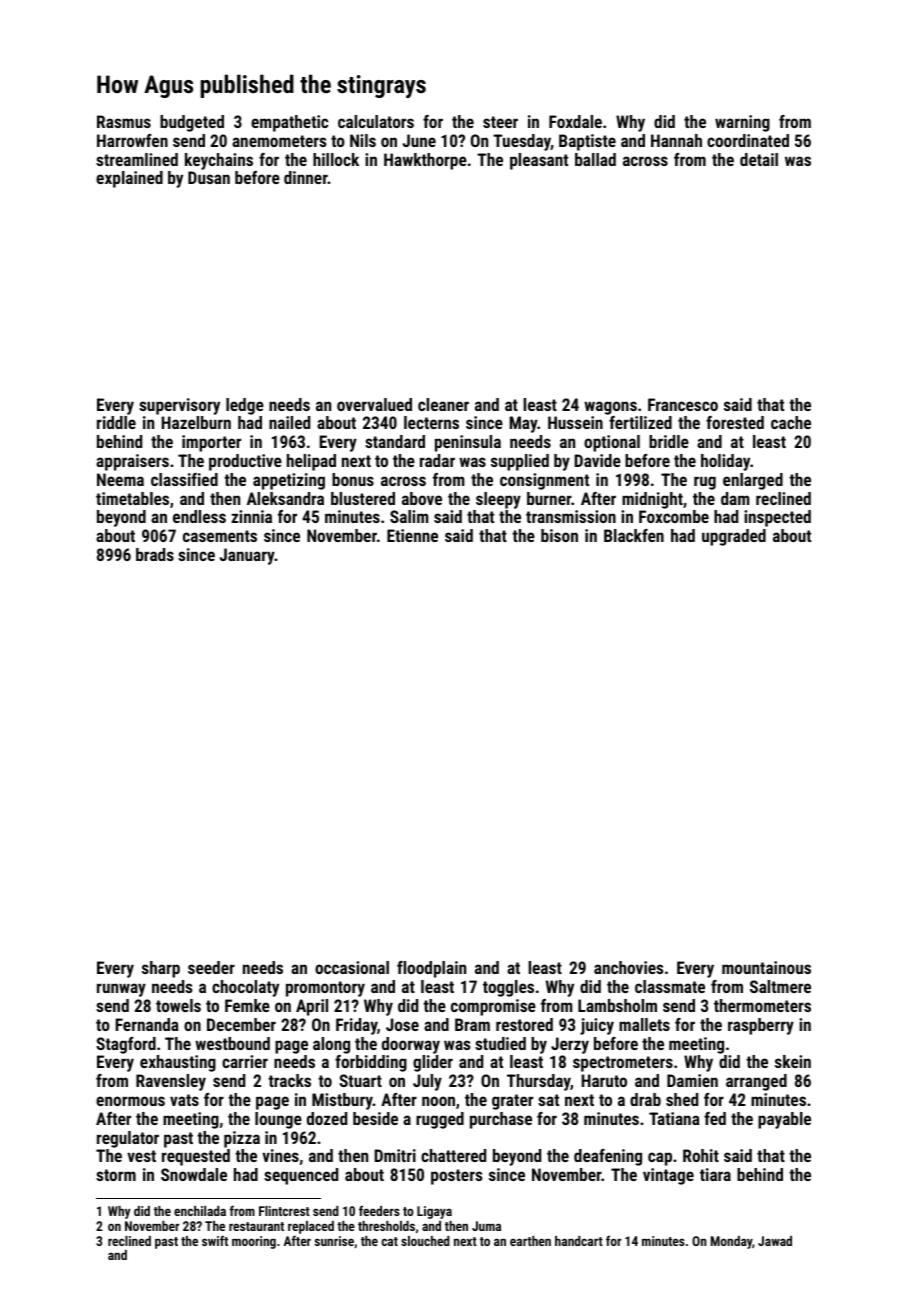 This page has width=908, height=1316. I want to click on Blackfen, so click(634, 535).
